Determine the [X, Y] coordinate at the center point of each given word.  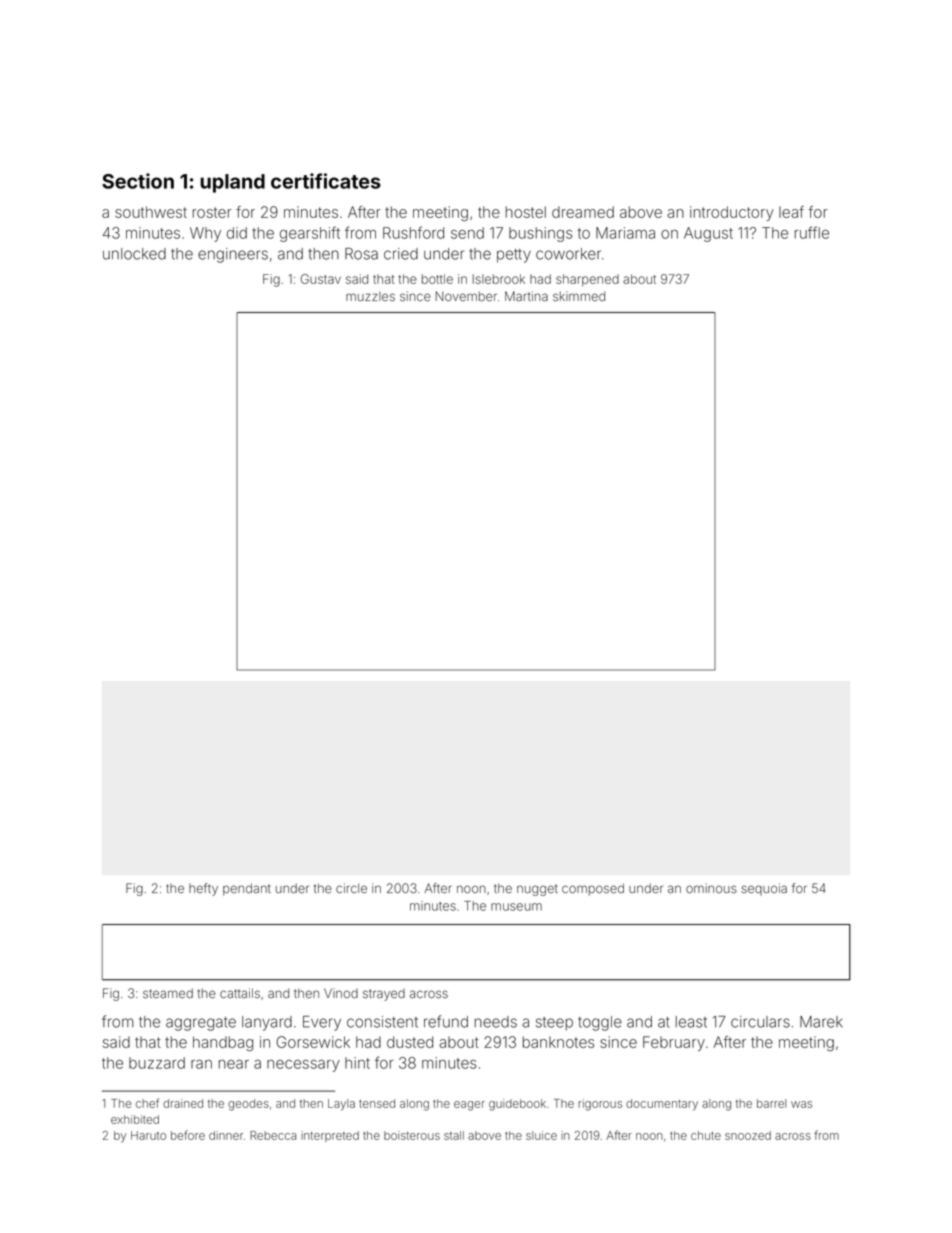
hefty [203, 889]
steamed [168, 993]
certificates [326, 181]
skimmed [579, 296]
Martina [526, 296]
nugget [537, 890]
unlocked [134, 254]
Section [138, 181]
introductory [732, 213]
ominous [711, 888]
